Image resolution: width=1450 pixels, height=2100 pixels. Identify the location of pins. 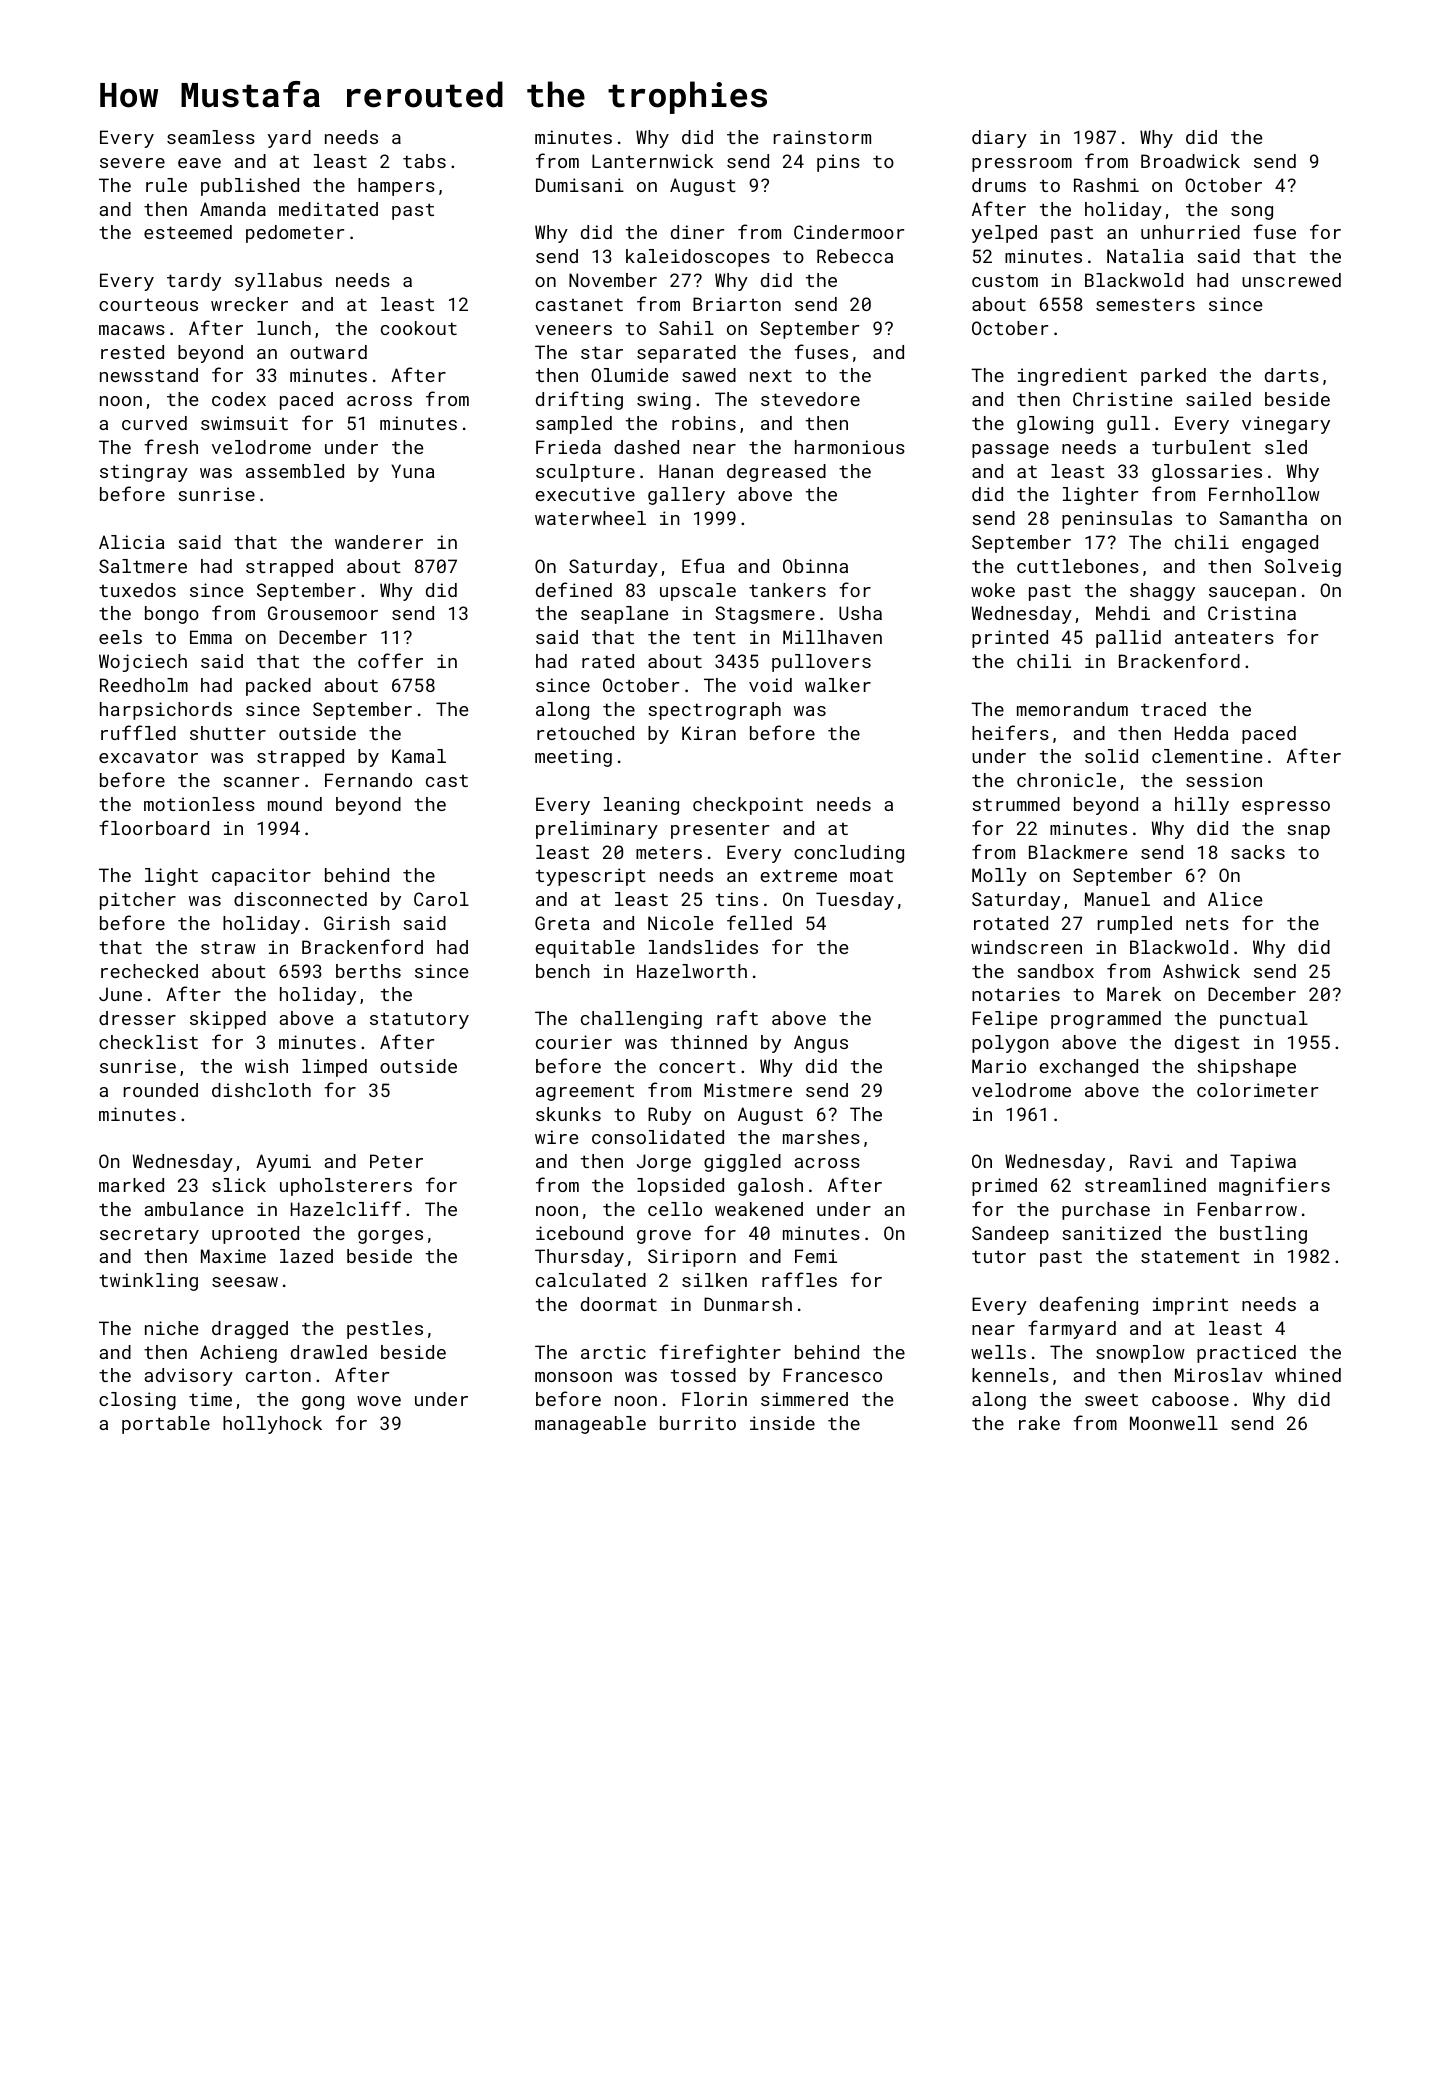
(838, 163).
